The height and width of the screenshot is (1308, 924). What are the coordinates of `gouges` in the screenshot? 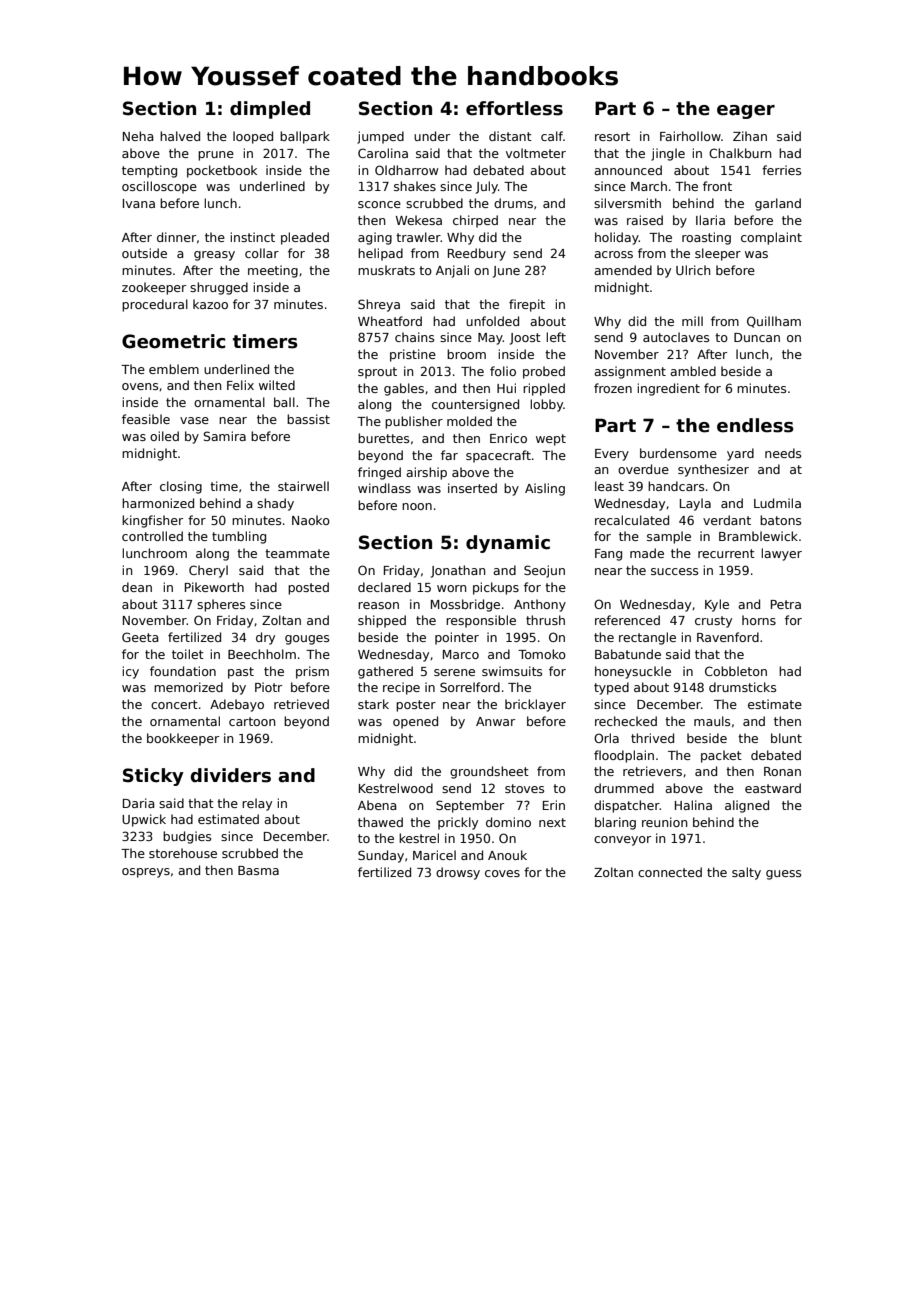 It's located at (307, 640).
